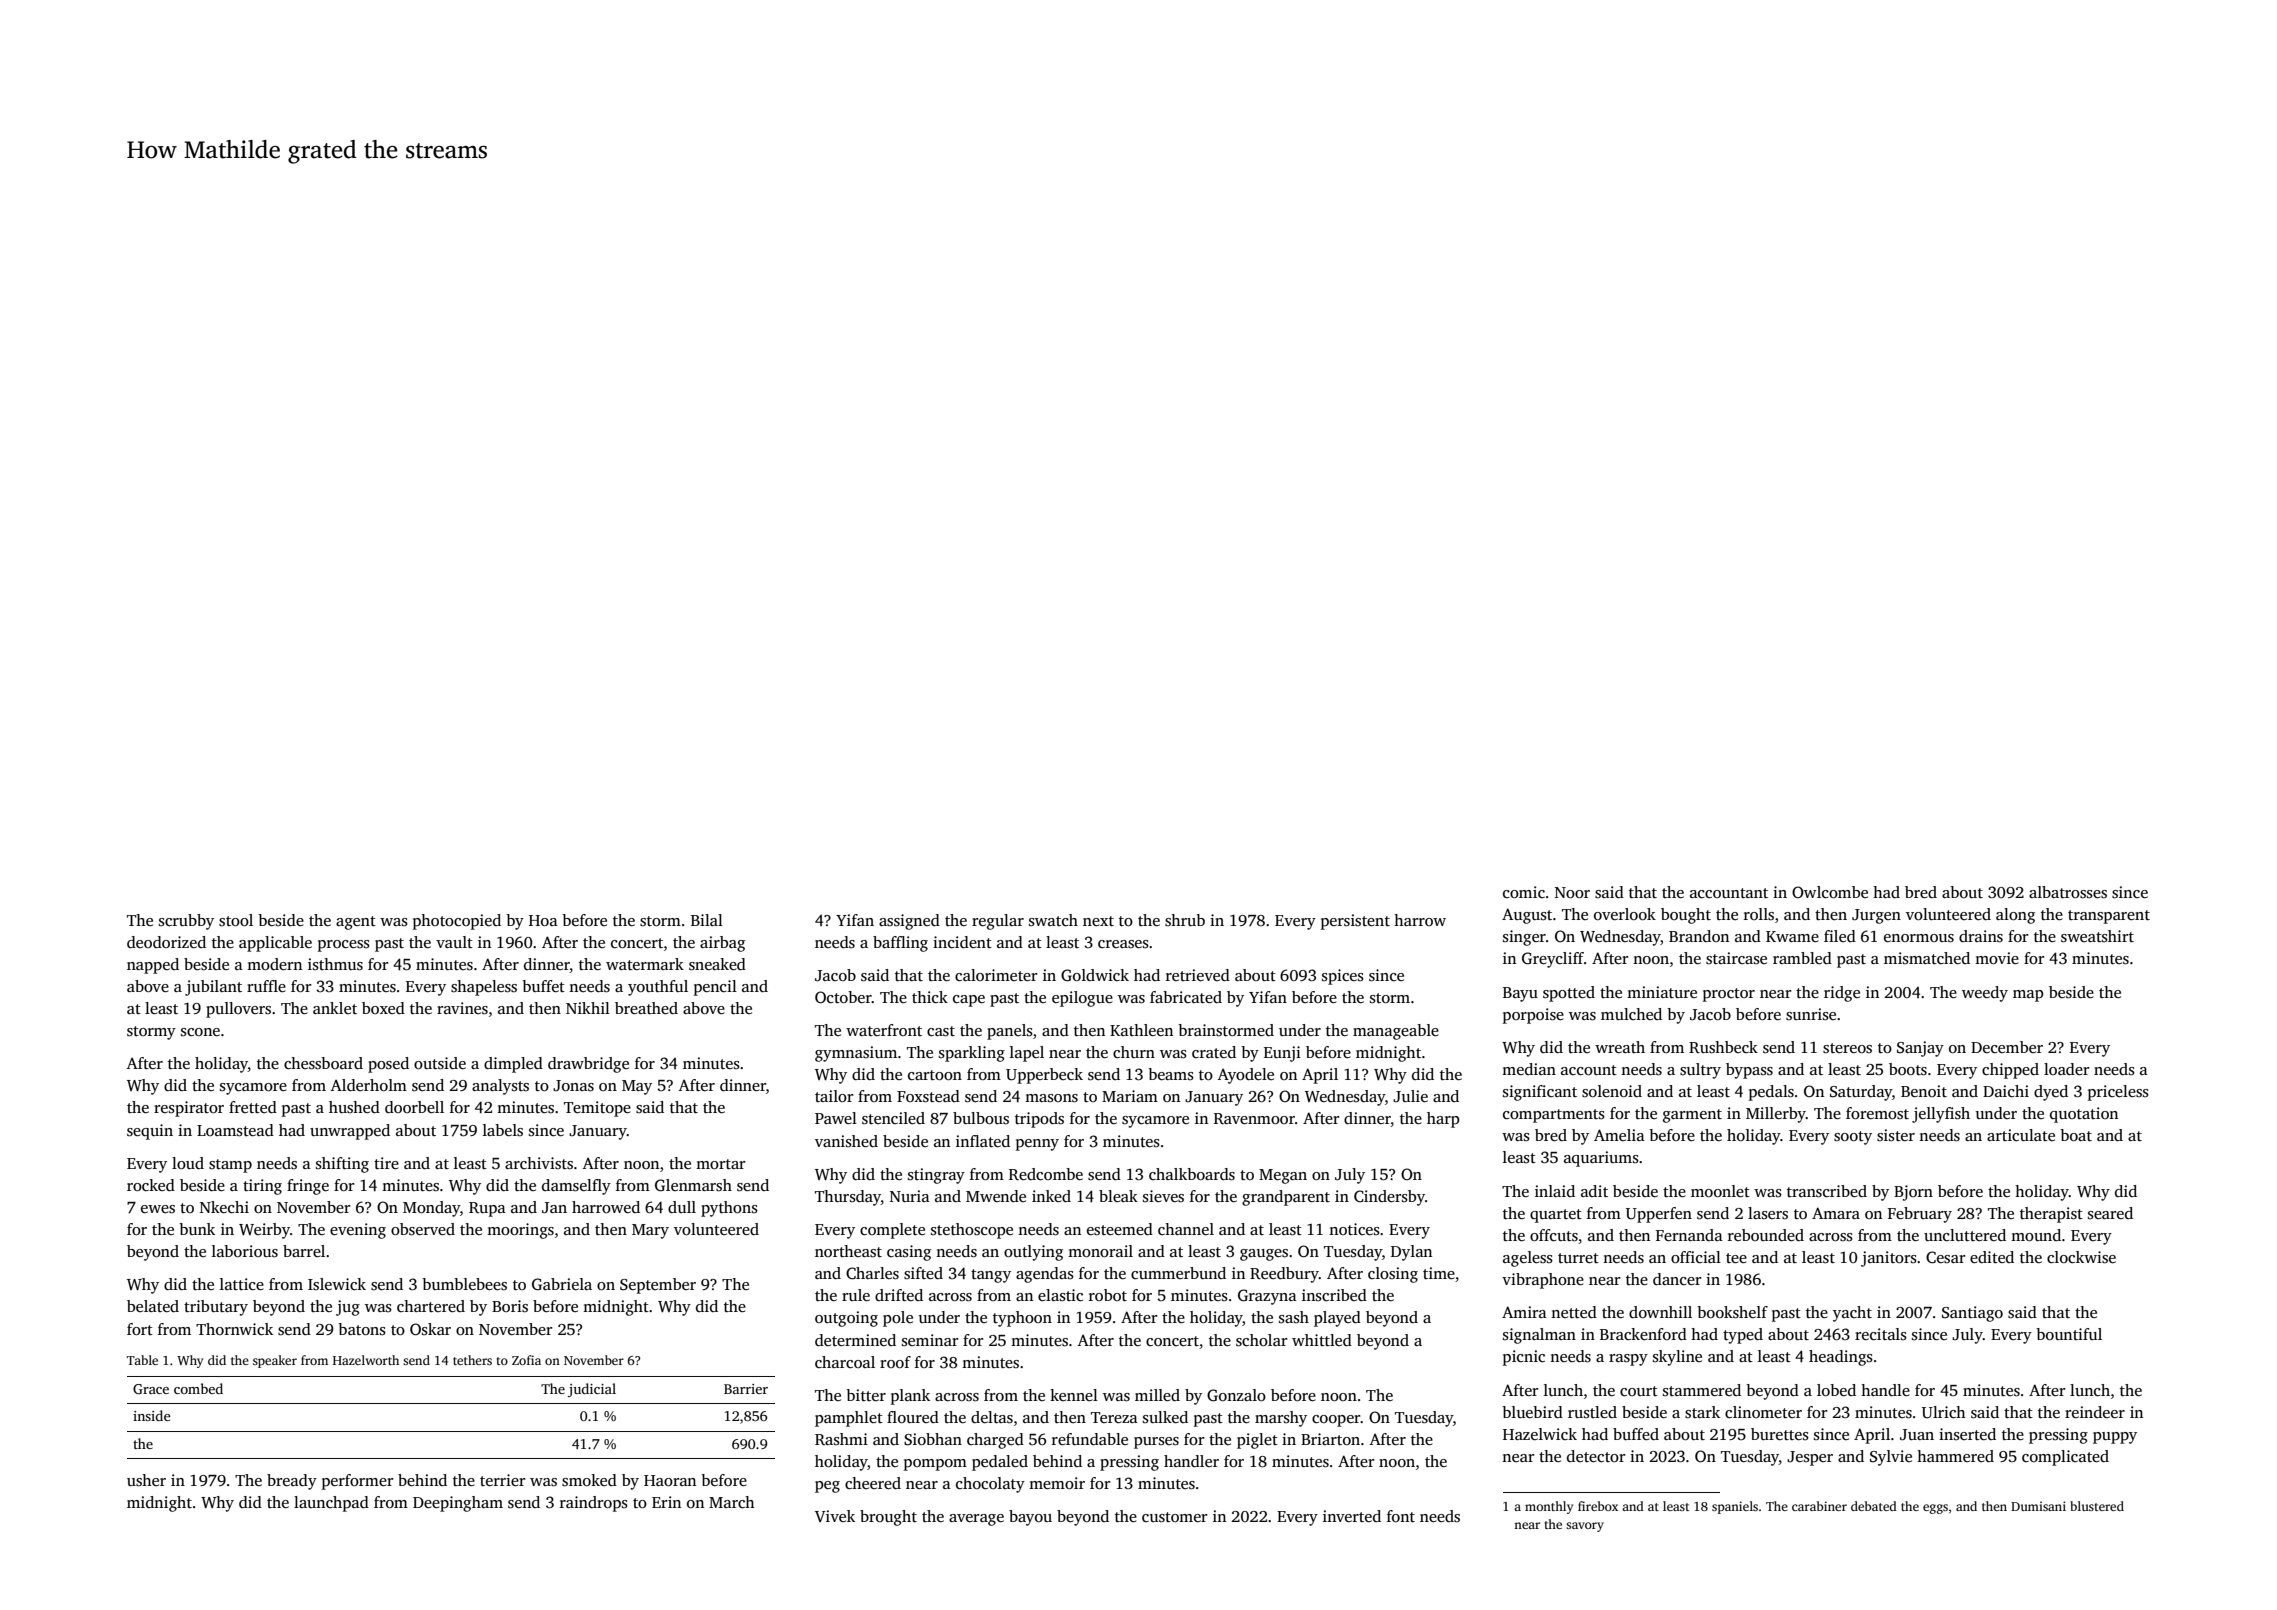 This screenshot has height=1610, width=2277. Describe the element at coordinates (1192, 1174) in the screenshot. I see `chalkboards` at that location.
